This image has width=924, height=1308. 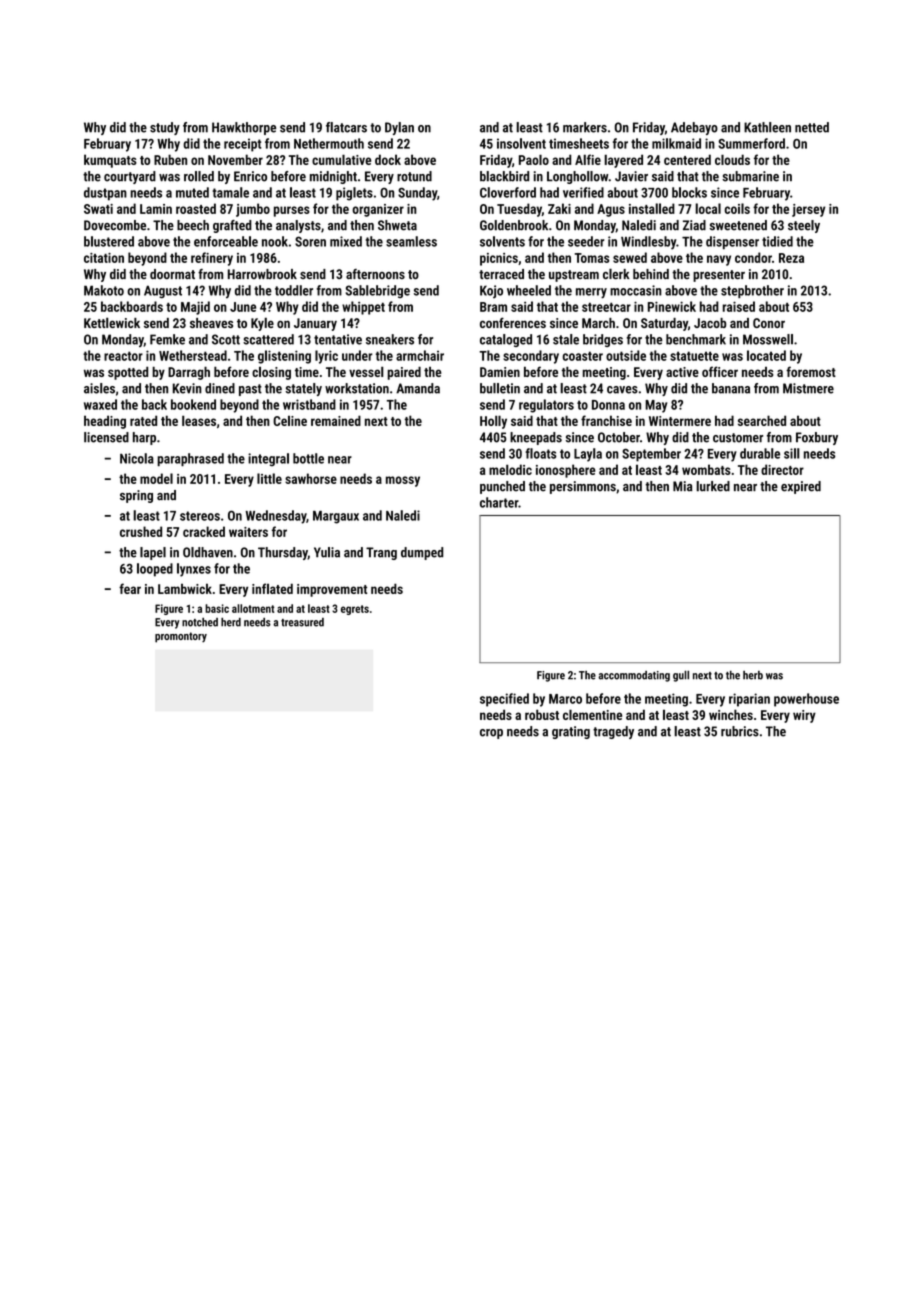 I want to click on October, so click(x=619, y=437).
